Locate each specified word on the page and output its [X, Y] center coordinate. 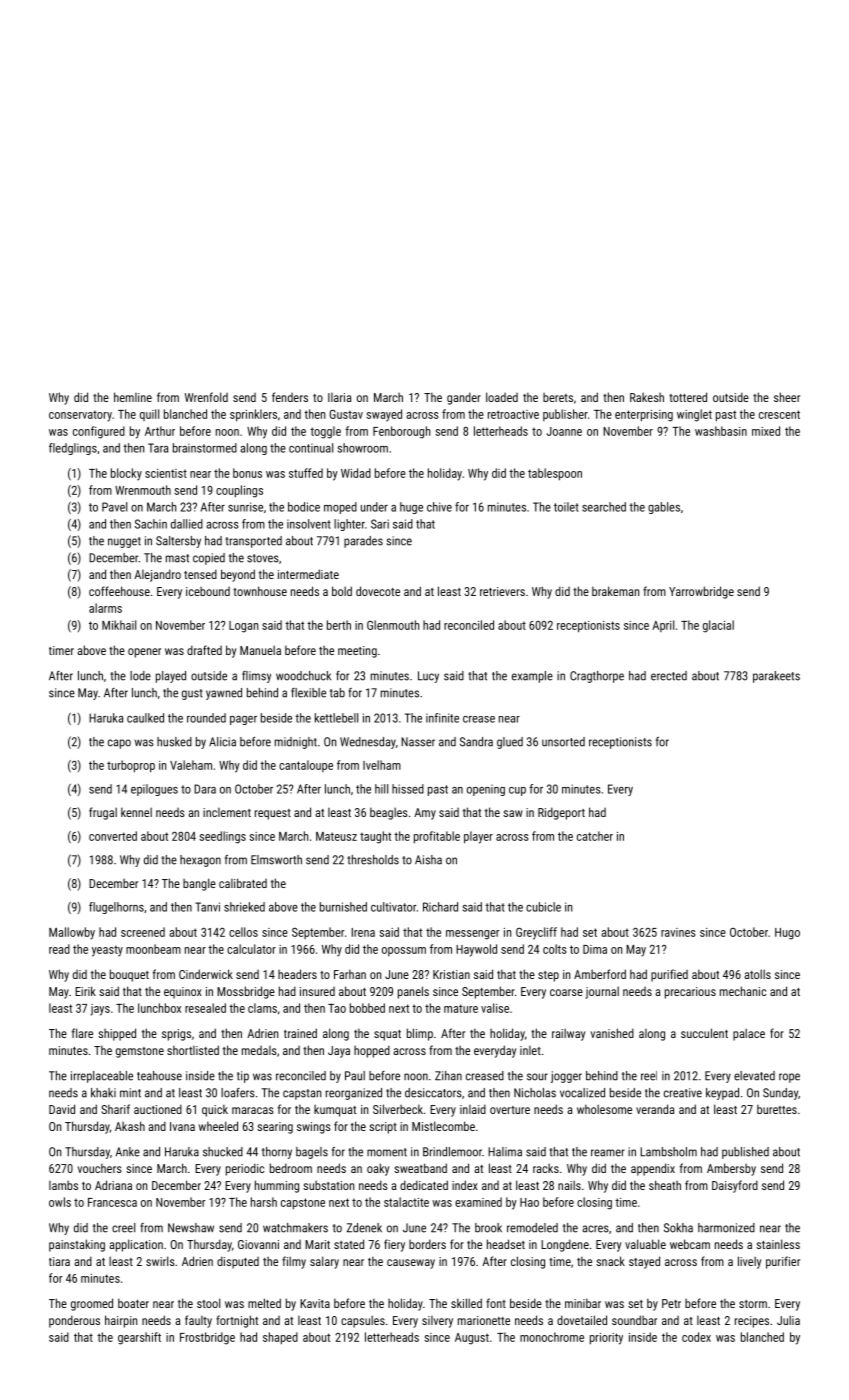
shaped [280, 1338]
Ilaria [339, 397]
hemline [133, 397]
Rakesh [647, 397]
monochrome [552, 1337]
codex [696, 1337]
